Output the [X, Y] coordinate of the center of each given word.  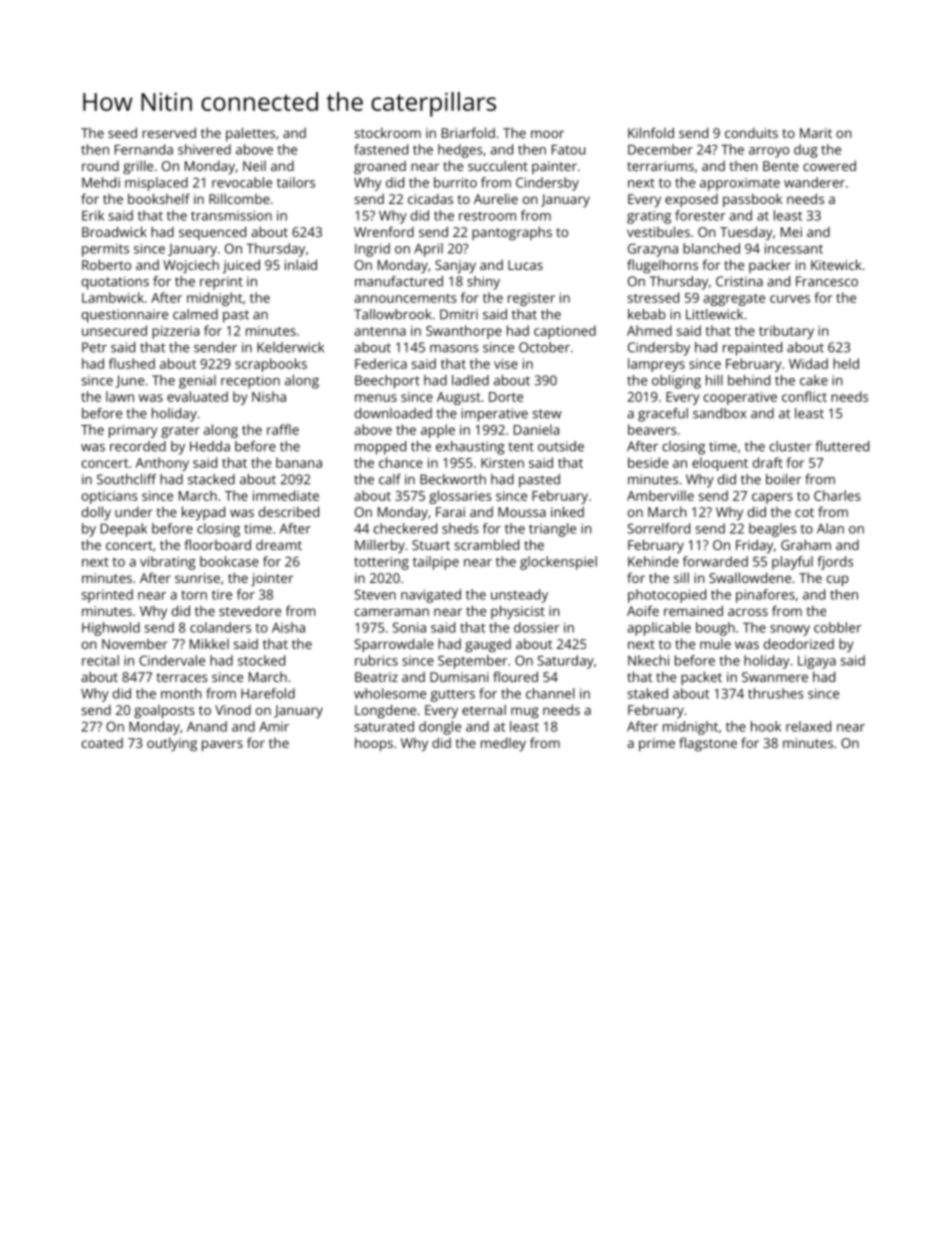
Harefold [268, 693]
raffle [283, 429]
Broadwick [114, 231]
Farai [450, 512]
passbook [752, 200]
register [531, 299]
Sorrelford [658, 528]
